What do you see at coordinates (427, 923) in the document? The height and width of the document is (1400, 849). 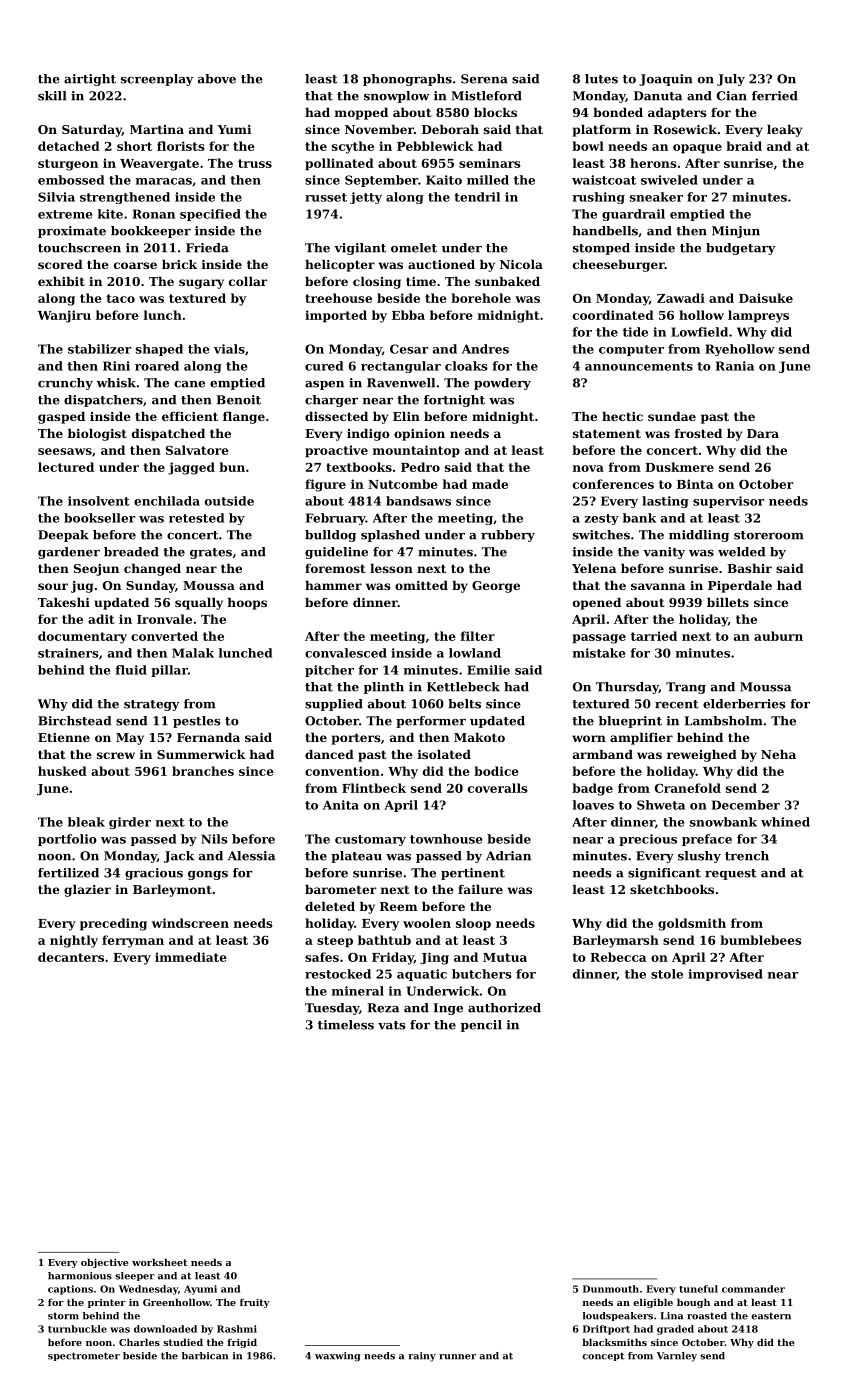 I see `woolen` at bounding box center [427, 923].
